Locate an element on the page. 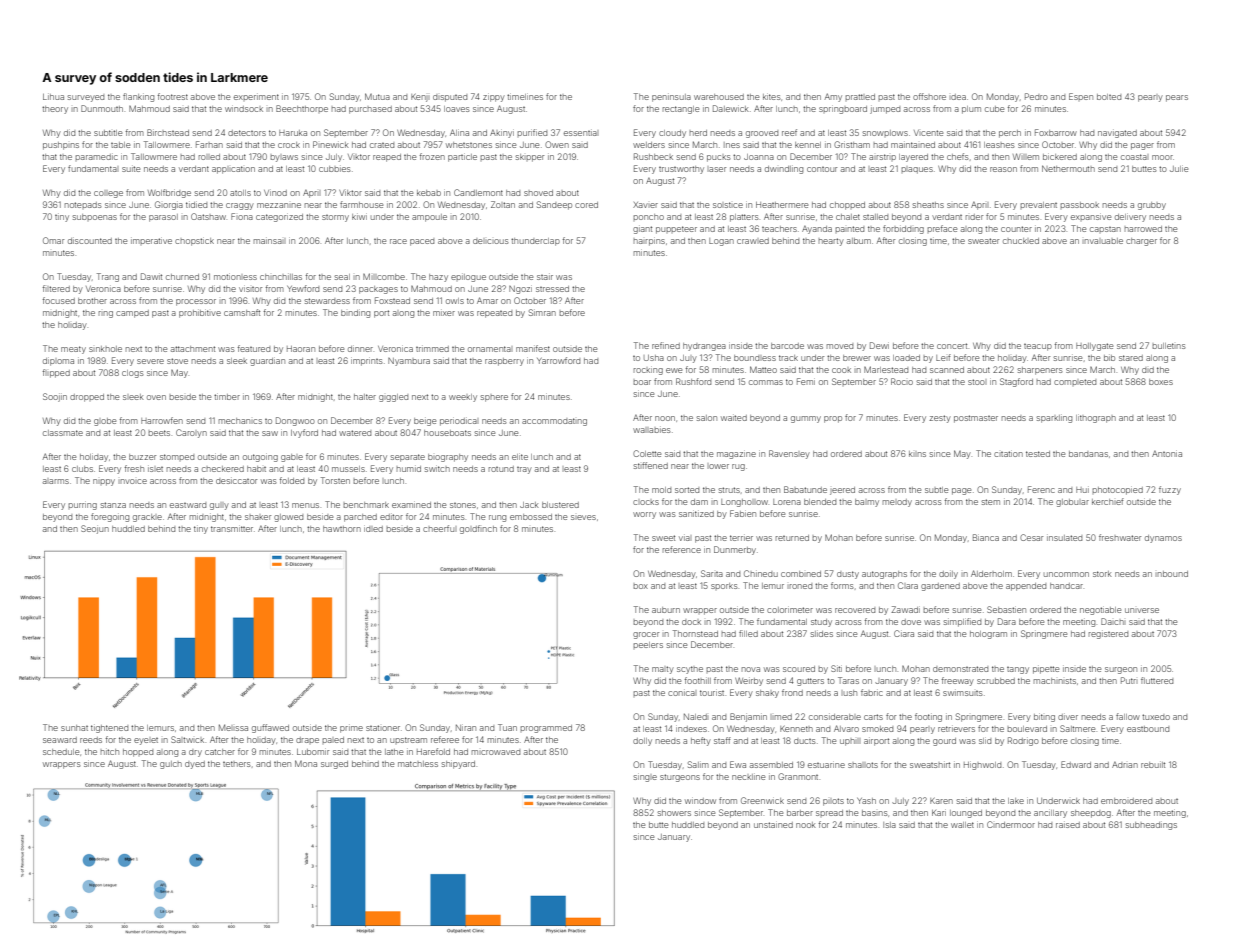 The image size is (1233, 952). processor is located at coordinates (196, 302).
